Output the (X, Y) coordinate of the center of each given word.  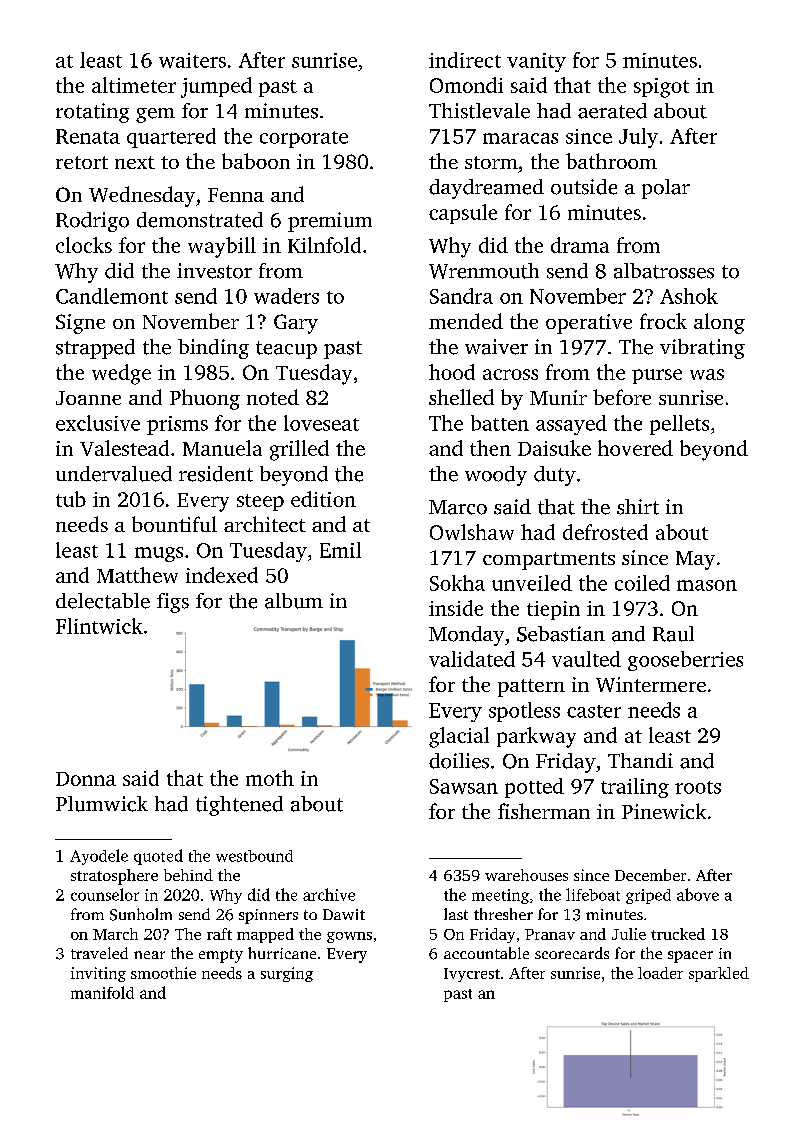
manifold (102, 992)
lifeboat (593, 894)
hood (452, 372)
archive (329, 894)
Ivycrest (472, 975)
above (698, 894)
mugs (159, 554)
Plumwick (102, 804)
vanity (536, 62)
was (707, 374)
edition (323, 499)
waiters (192, 60)
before (622, 397)
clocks (84, 245)
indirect (465, 60)
